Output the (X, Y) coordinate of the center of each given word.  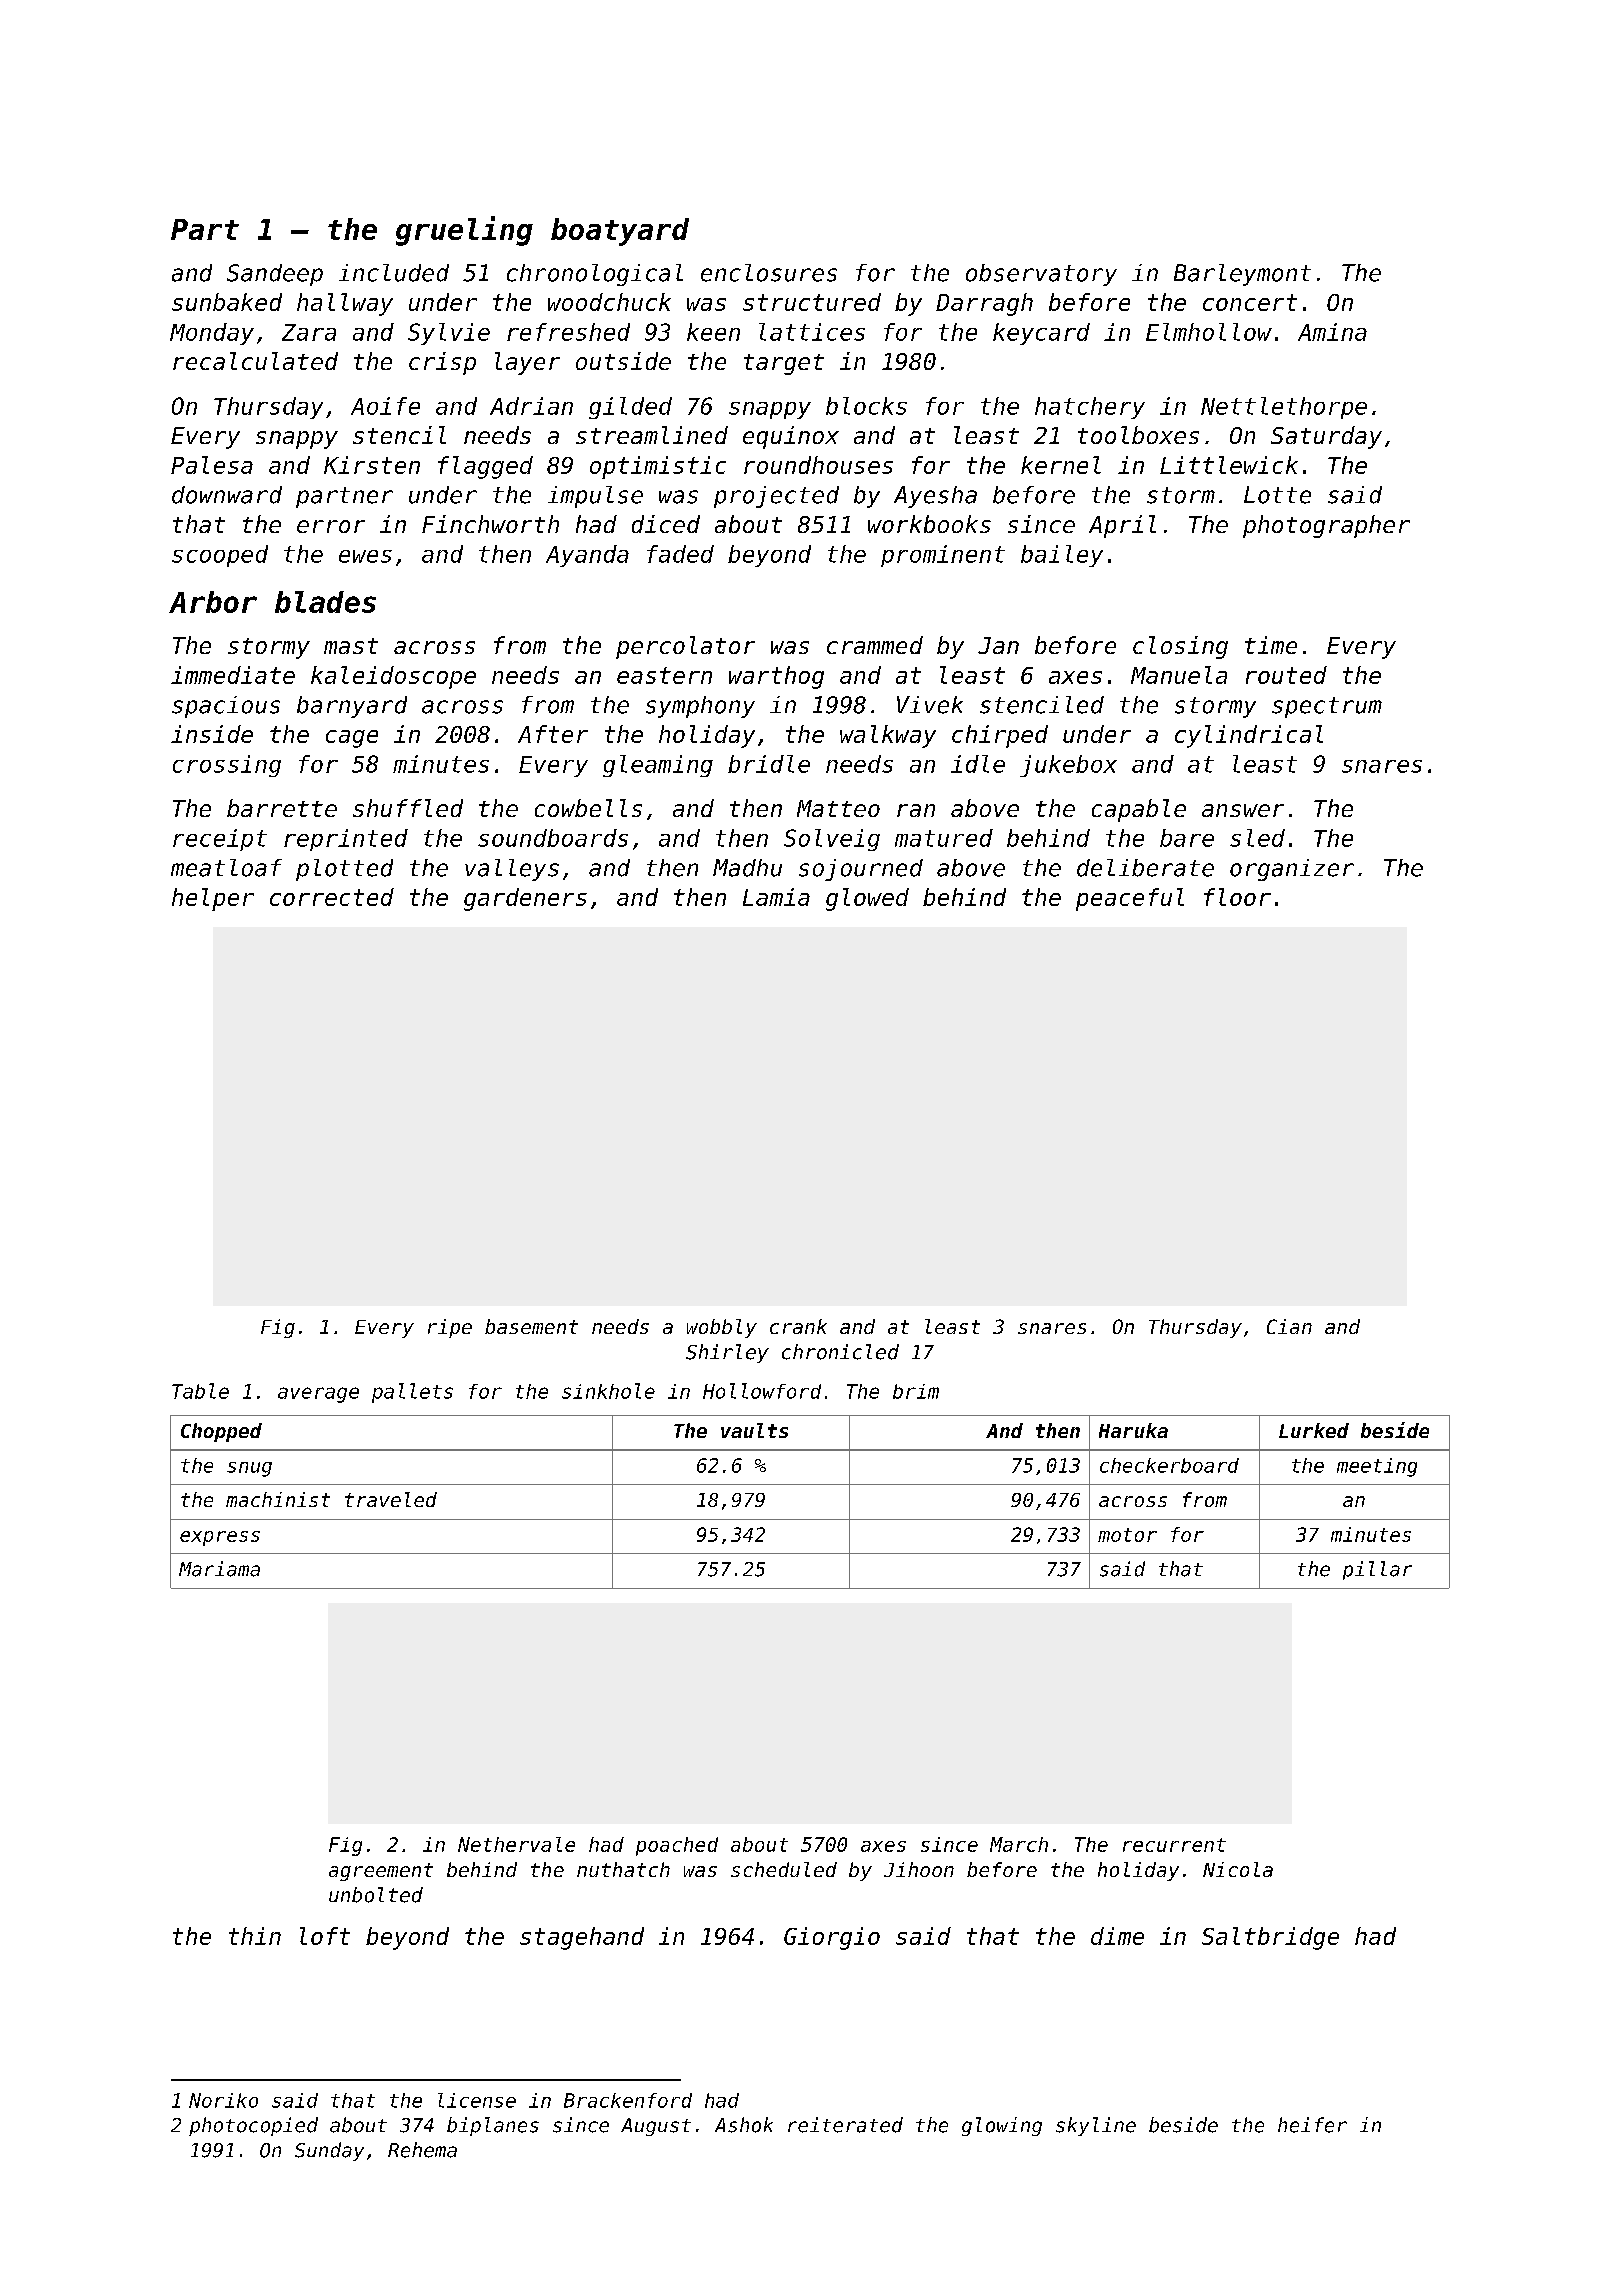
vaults (754, 1430)
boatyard (620, 232)
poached (677, 1846)
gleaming (658, 766)
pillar (1377, 1570)
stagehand (582, 1938)
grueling (464, 231)
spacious (226, 707)
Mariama (219, 1569)
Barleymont (1242, 275)
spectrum (1327, 707)
